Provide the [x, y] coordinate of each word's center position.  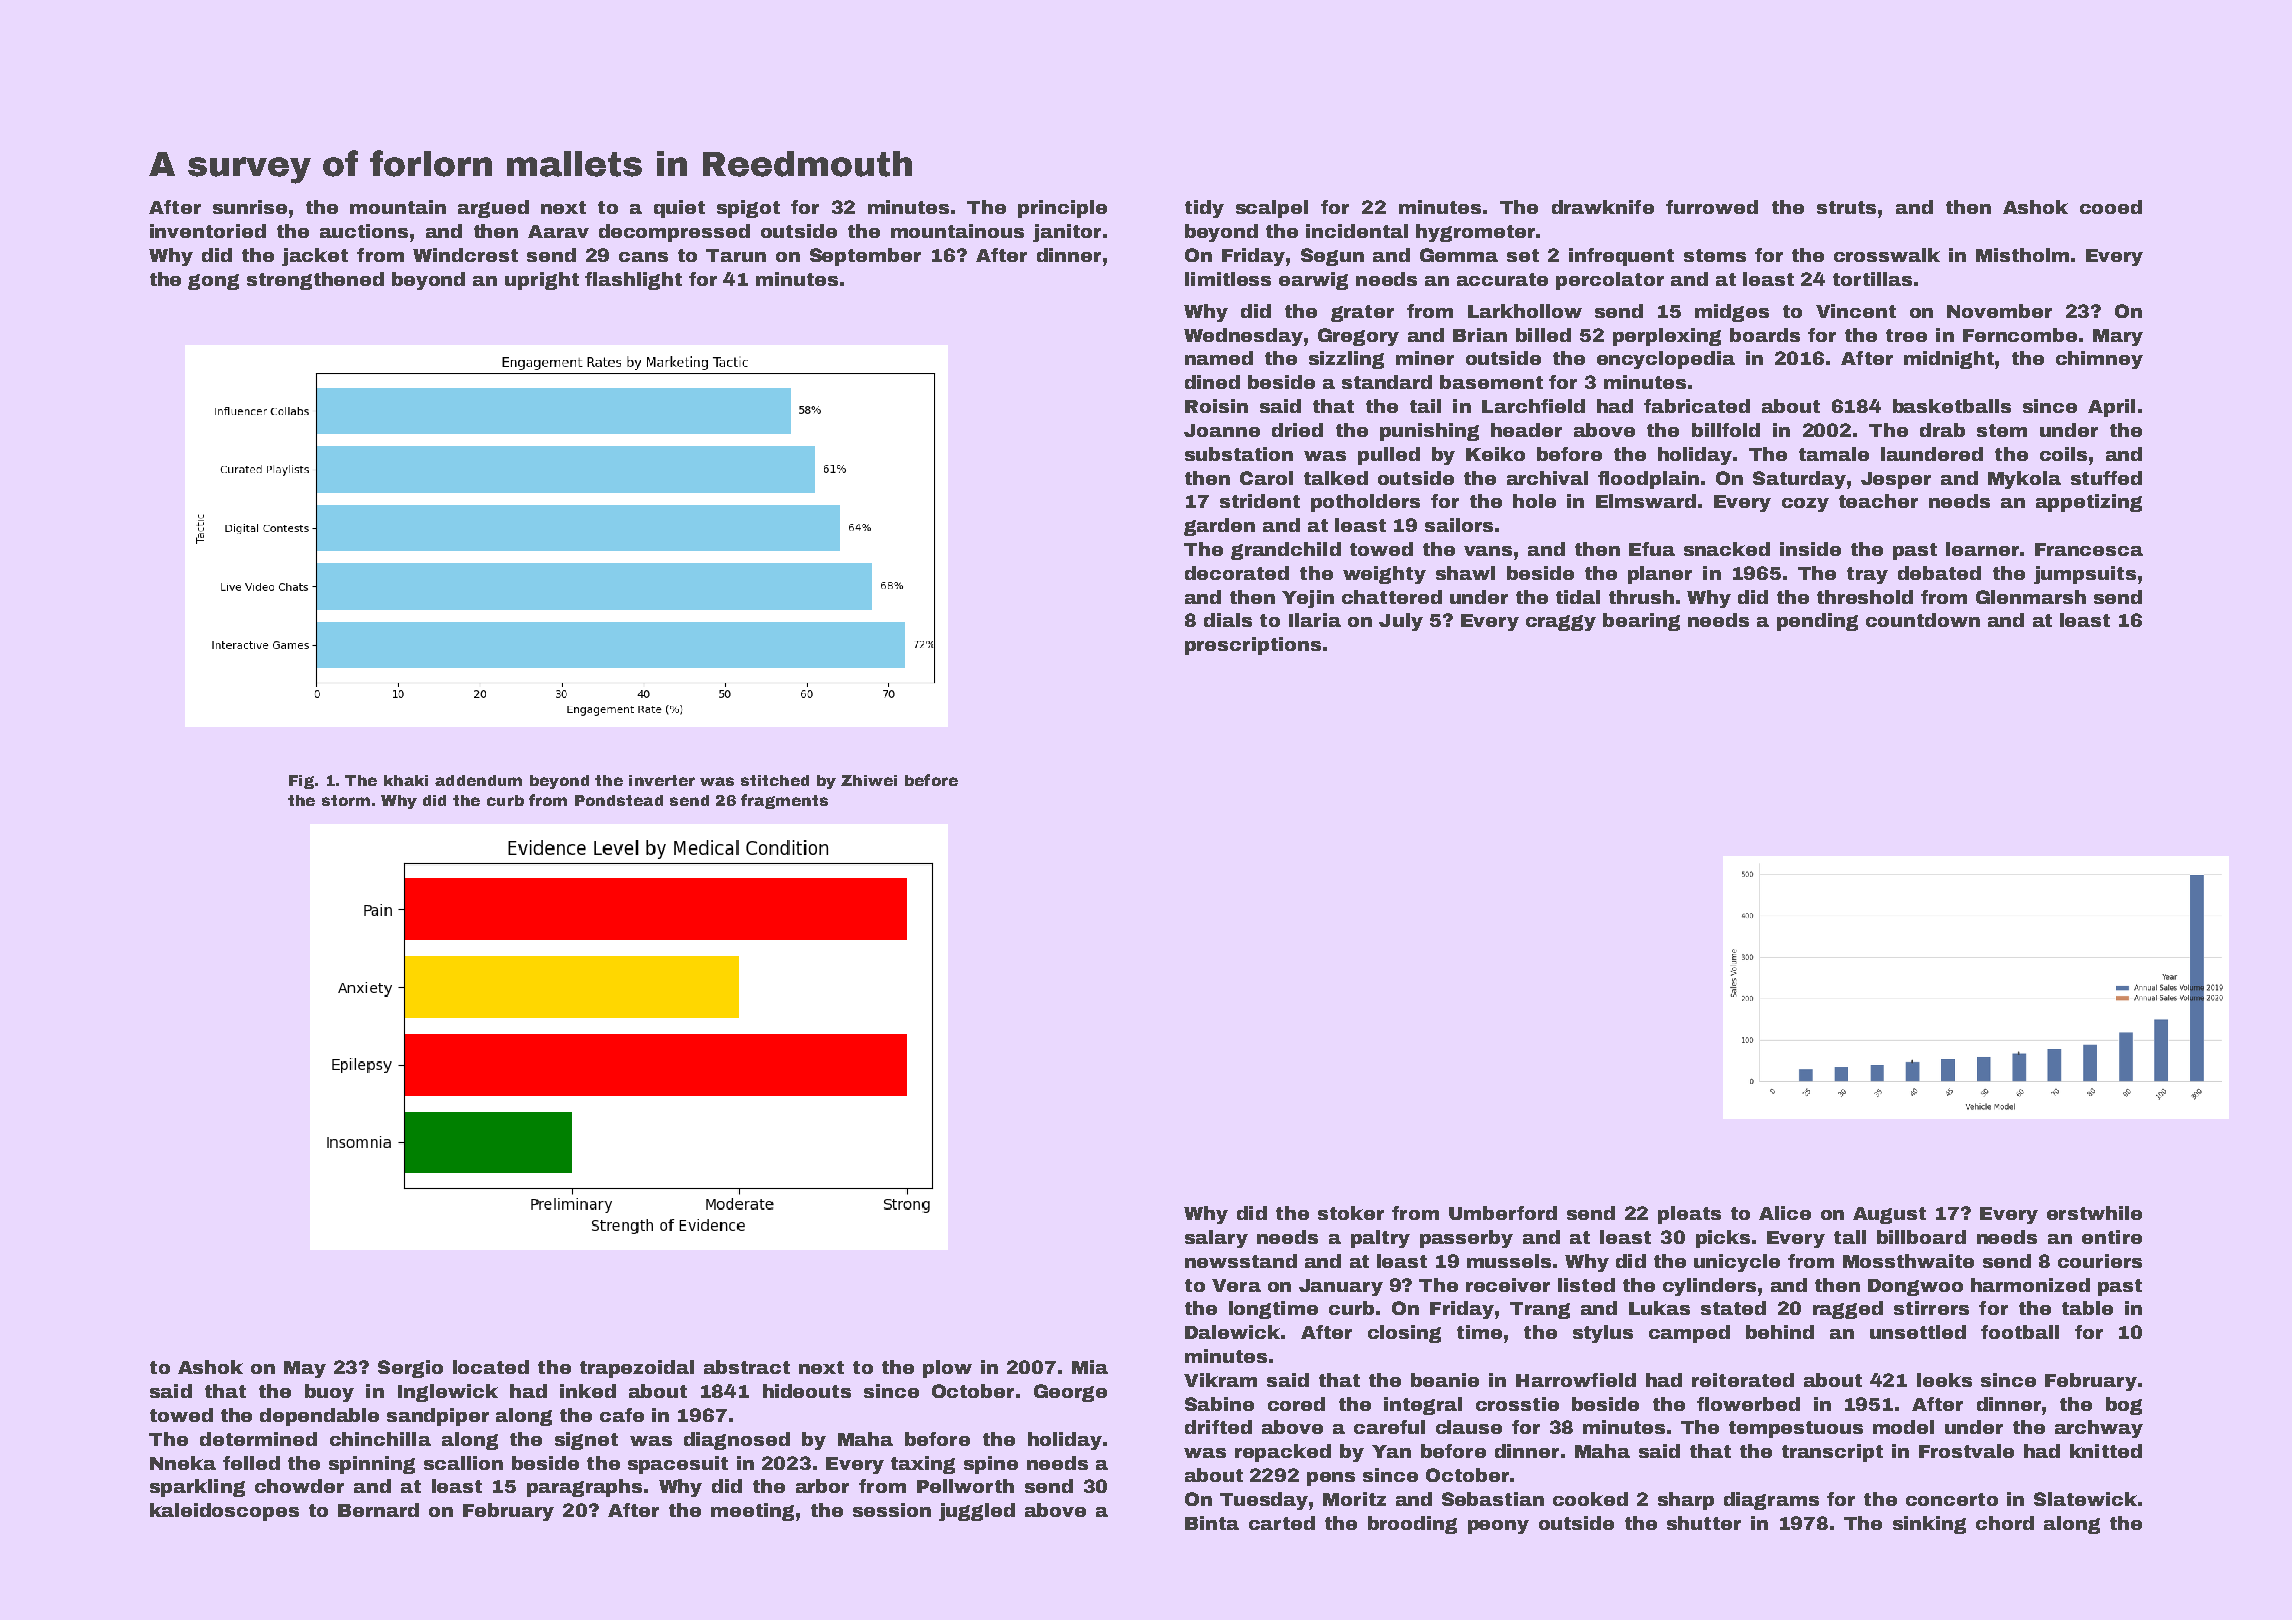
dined [1212, 382]
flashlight [633, 281]
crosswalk [1887, 255]
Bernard [378, 1510]
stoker [1351, 1213]
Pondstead [619, 800]
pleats [1689, 1215]
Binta [1212, 1523]
